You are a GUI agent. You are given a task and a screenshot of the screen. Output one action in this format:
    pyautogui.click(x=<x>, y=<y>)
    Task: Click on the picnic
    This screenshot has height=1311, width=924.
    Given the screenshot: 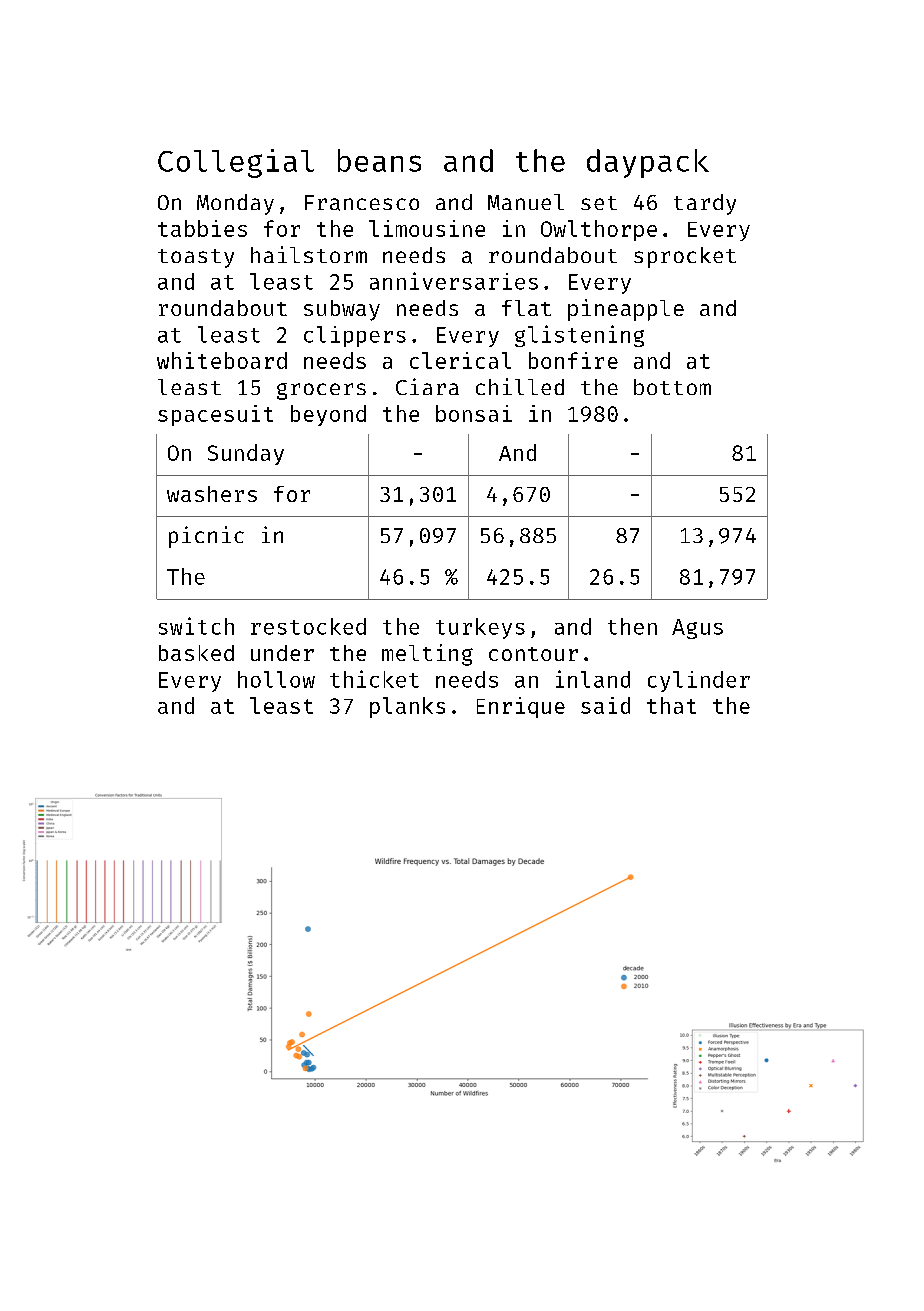 What is the action you would take?
    pyautogui.click(x=206, y=537)
